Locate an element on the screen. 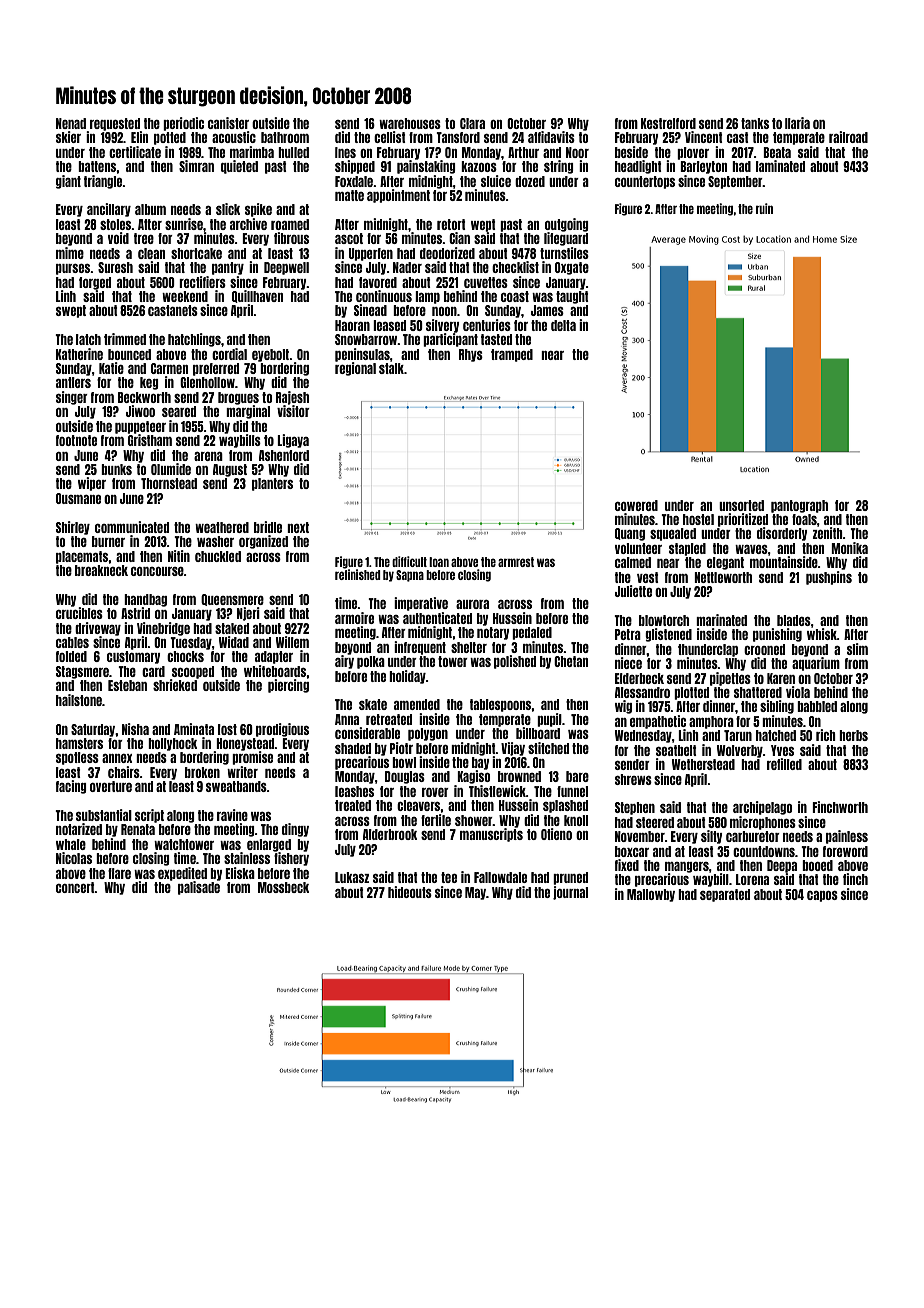 This screenshot has width=924, height=1308. outgoing is located at coordinates (567, 225).
